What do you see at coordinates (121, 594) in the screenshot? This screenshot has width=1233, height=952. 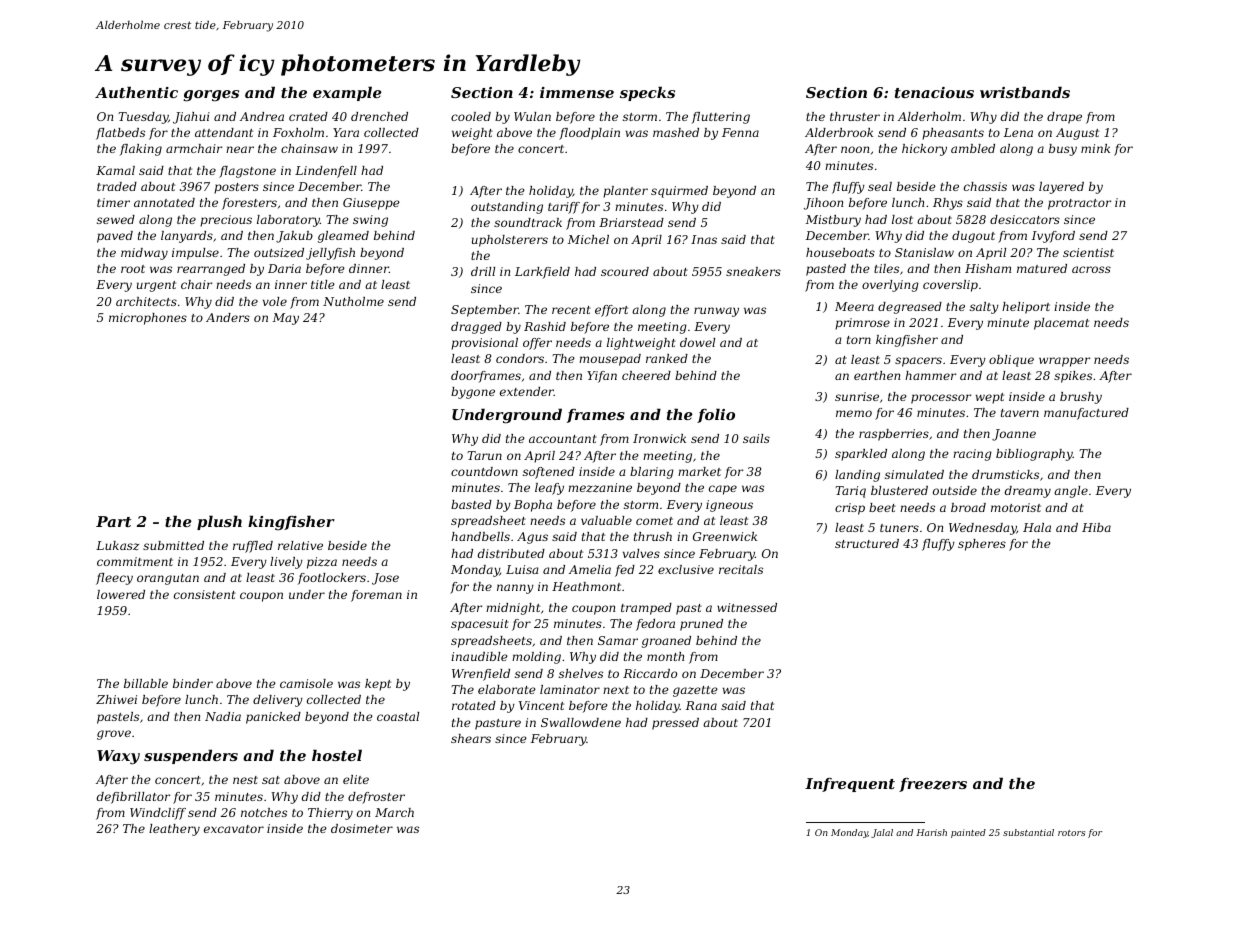 I see `lowered` at bounding box center [121, 594].
